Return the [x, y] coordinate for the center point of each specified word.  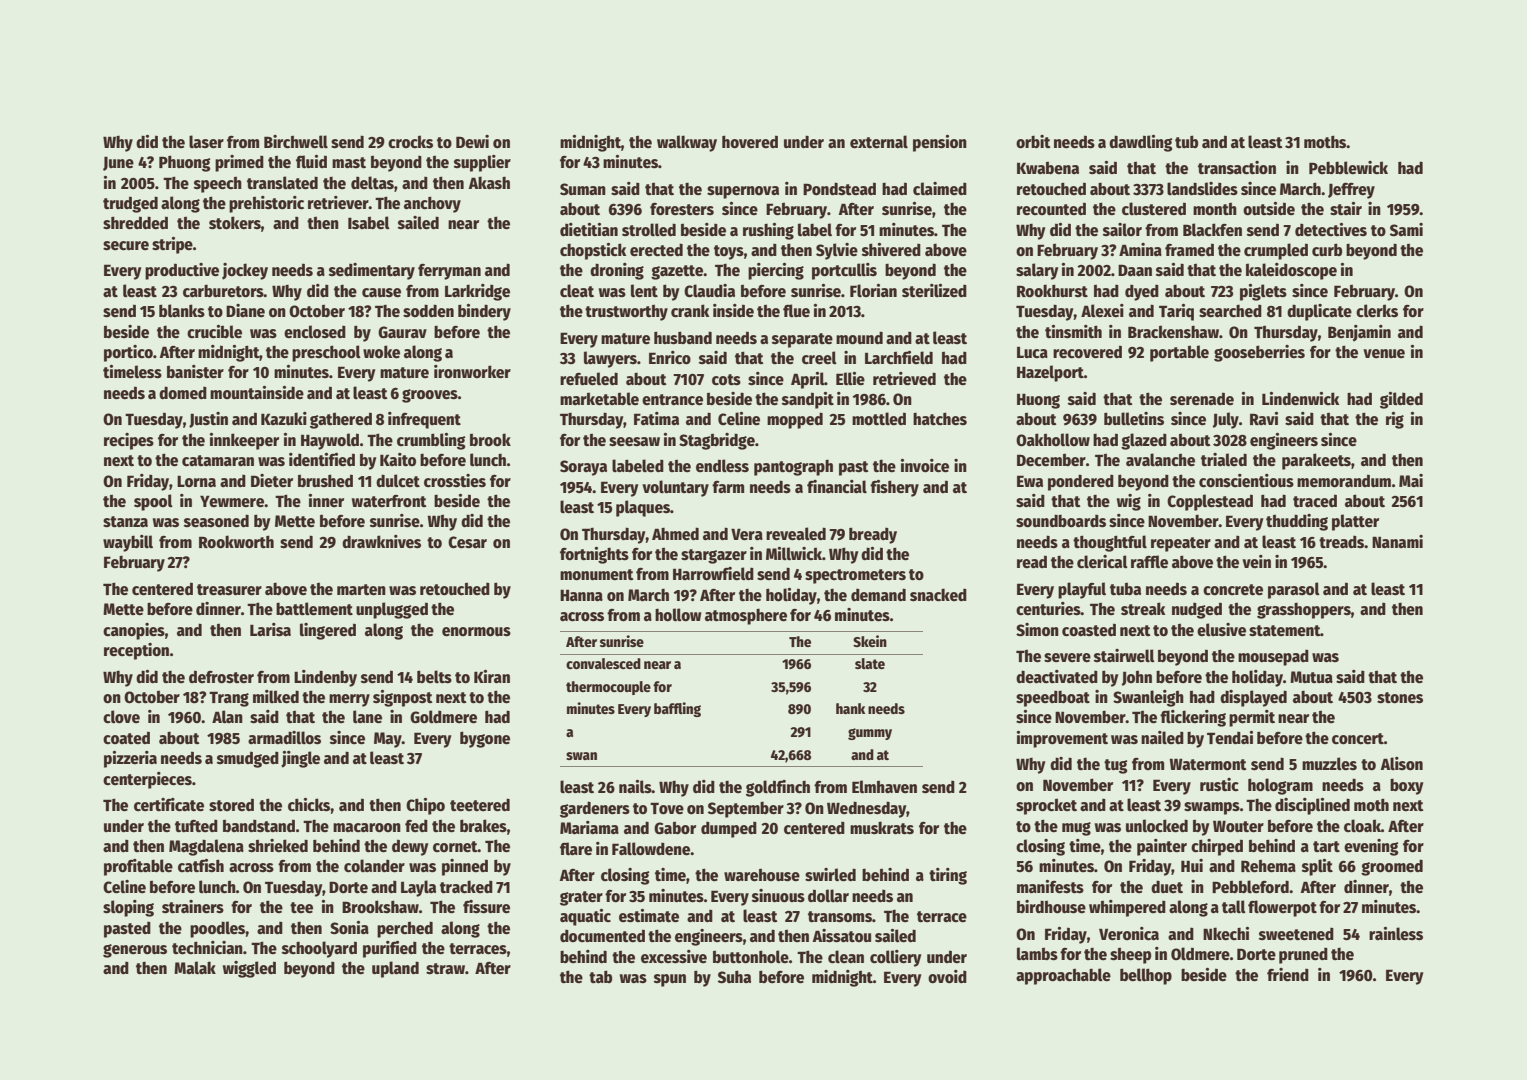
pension [940, 143]
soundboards [1061, 521]
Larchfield [899, 357]
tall [1234, 906]
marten [361, 590]
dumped [729, 830]
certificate [169, 805]
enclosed [315, 332]
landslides [1202, 189]
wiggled [249, 969]
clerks [1377, 311]
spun [670, 980]
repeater [1181, 544]
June [118, 163]
